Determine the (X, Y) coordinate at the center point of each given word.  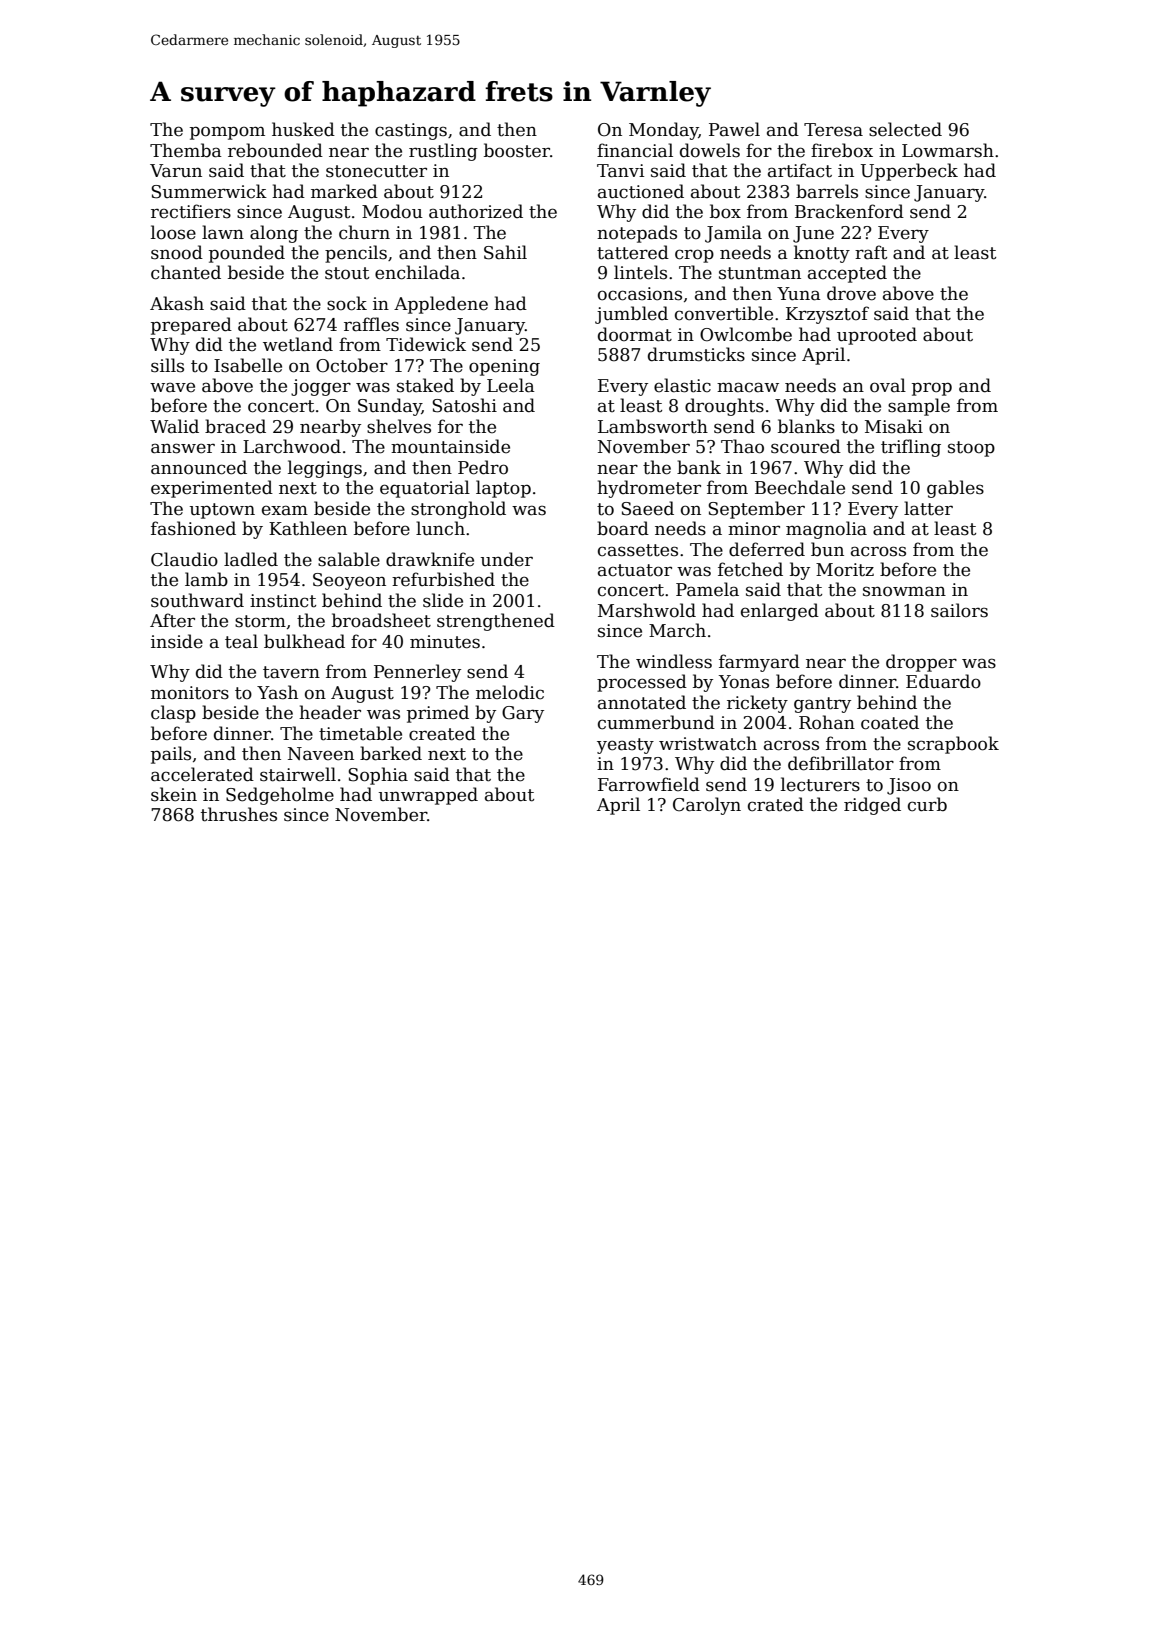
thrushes (239, 814)
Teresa (833, 130)
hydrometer (649, 489)
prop (932, 389)
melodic (510, 692)
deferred (767, 549)
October (352, 365)
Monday (664, 131)
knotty (822, 254)
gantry (822, 705)
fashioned (193, 528)
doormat (635, 334)
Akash (177, 303)
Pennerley (417, 673)
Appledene (441, 305)
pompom (227, 133)
